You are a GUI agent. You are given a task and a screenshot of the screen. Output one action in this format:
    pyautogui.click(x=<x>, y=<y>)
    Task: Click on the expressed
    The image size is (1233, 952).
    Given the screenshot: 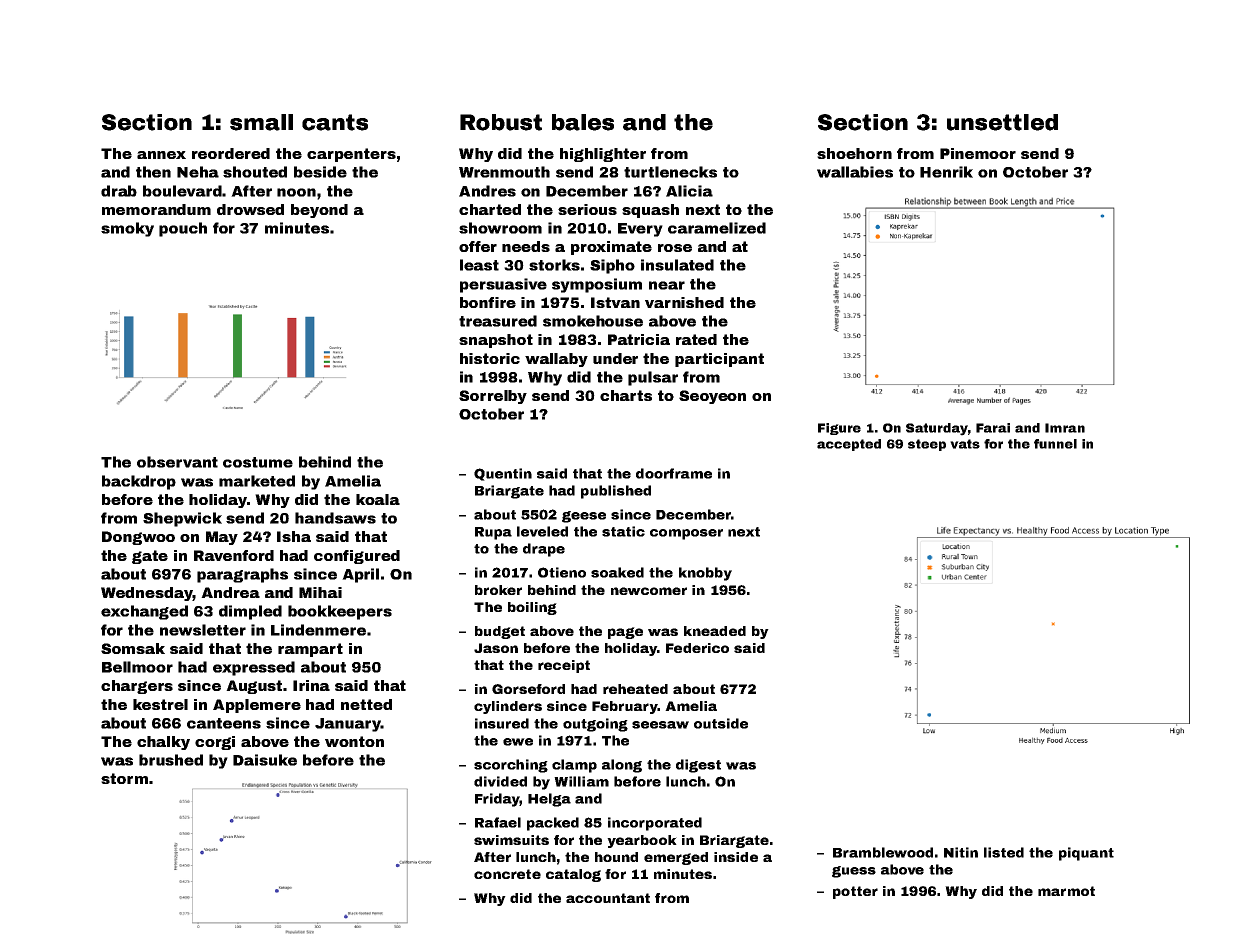 What is the action you would take?
    pyautogui.click(x=254, y=668)
